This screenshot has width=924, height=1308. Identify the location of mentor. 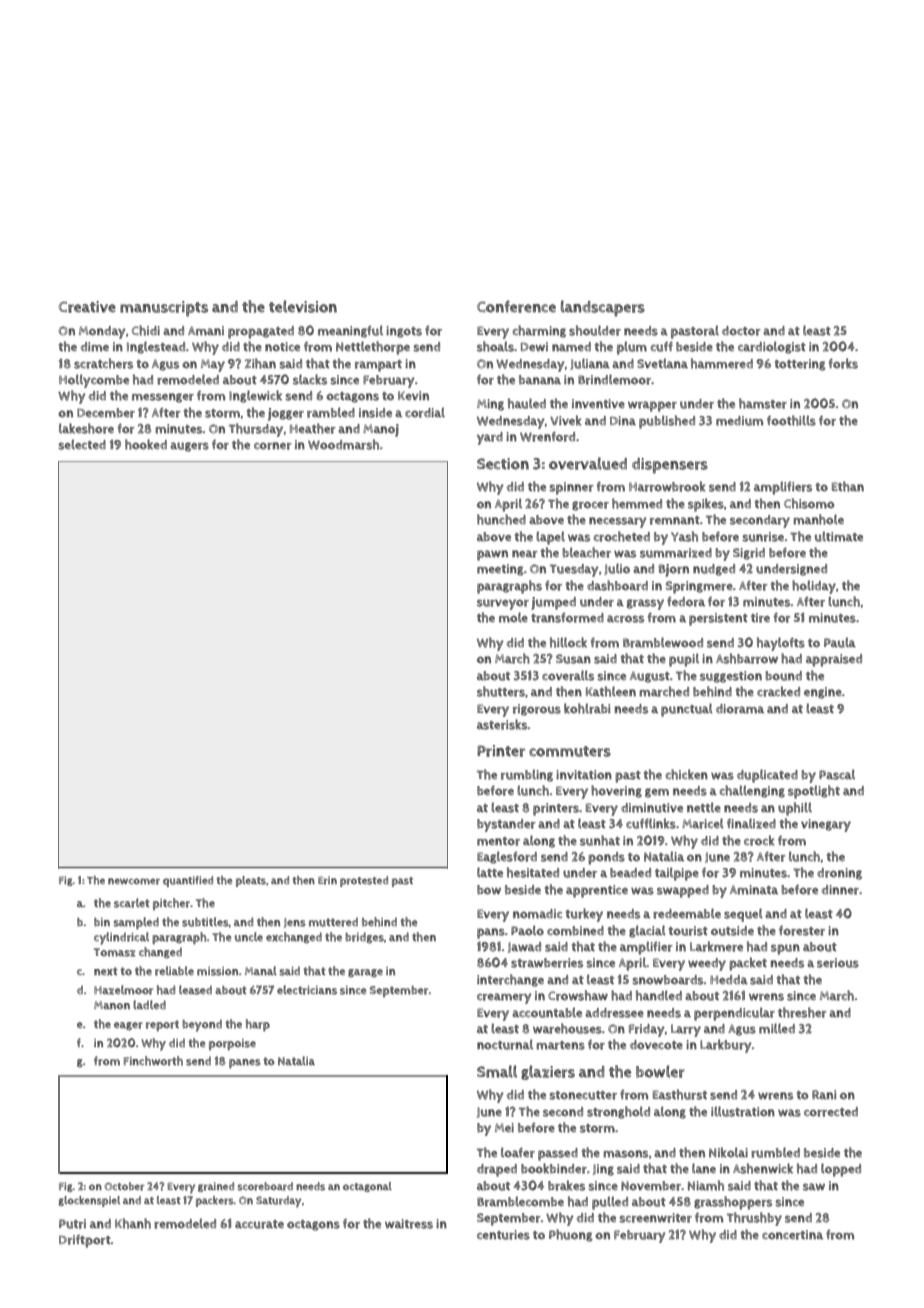
(498, 841).
